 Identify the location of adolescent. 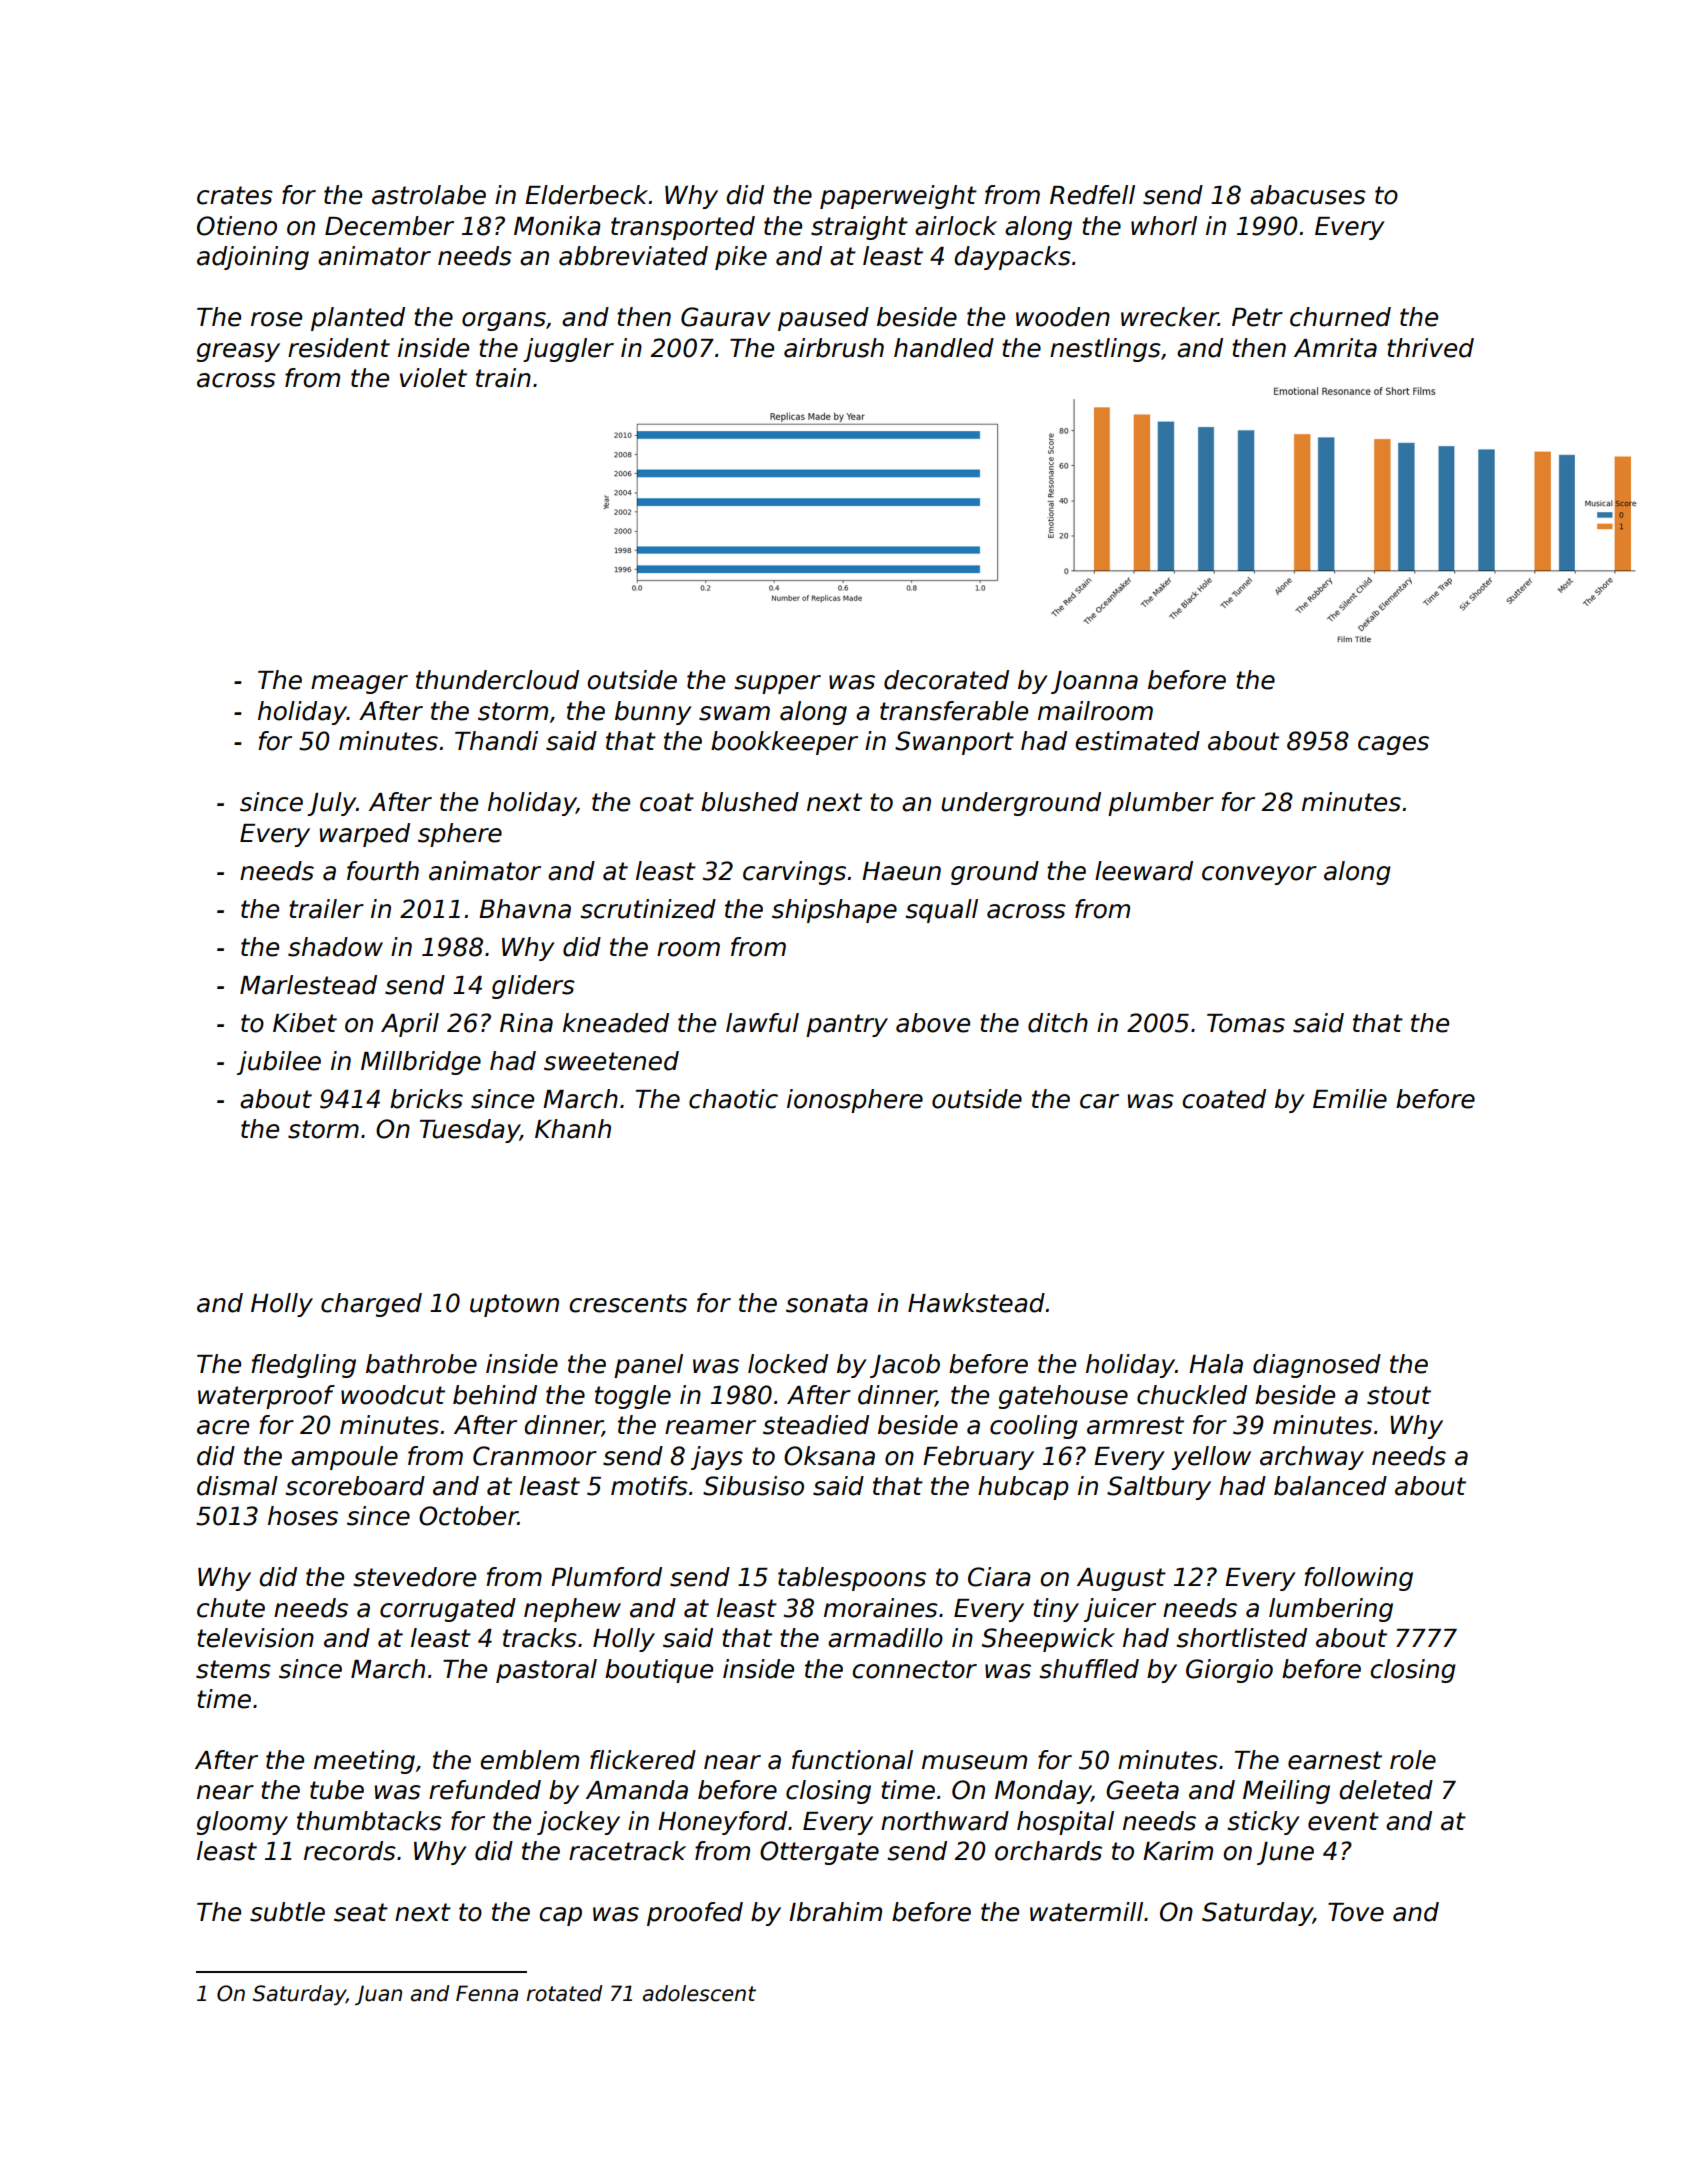
(699, 1993).
